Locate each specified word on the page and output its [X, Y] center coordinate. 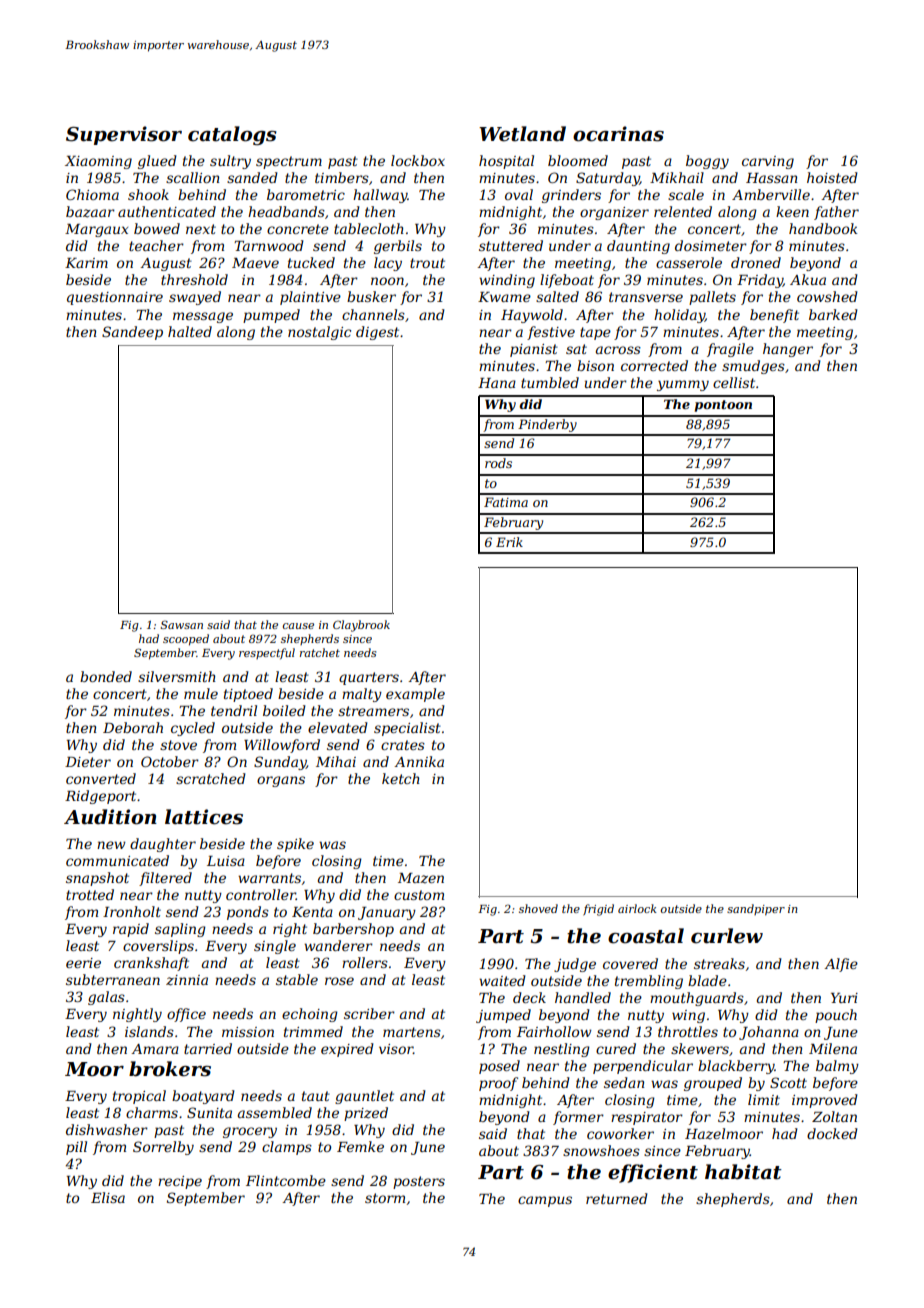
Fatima [506, 502]
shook [148, 194]
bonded [106, 676]
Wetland [522, 134]
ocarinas [618, 134]
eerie [83, 963]
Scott [788, 1082]
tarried [208, 1048]
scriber [369, 1013]
